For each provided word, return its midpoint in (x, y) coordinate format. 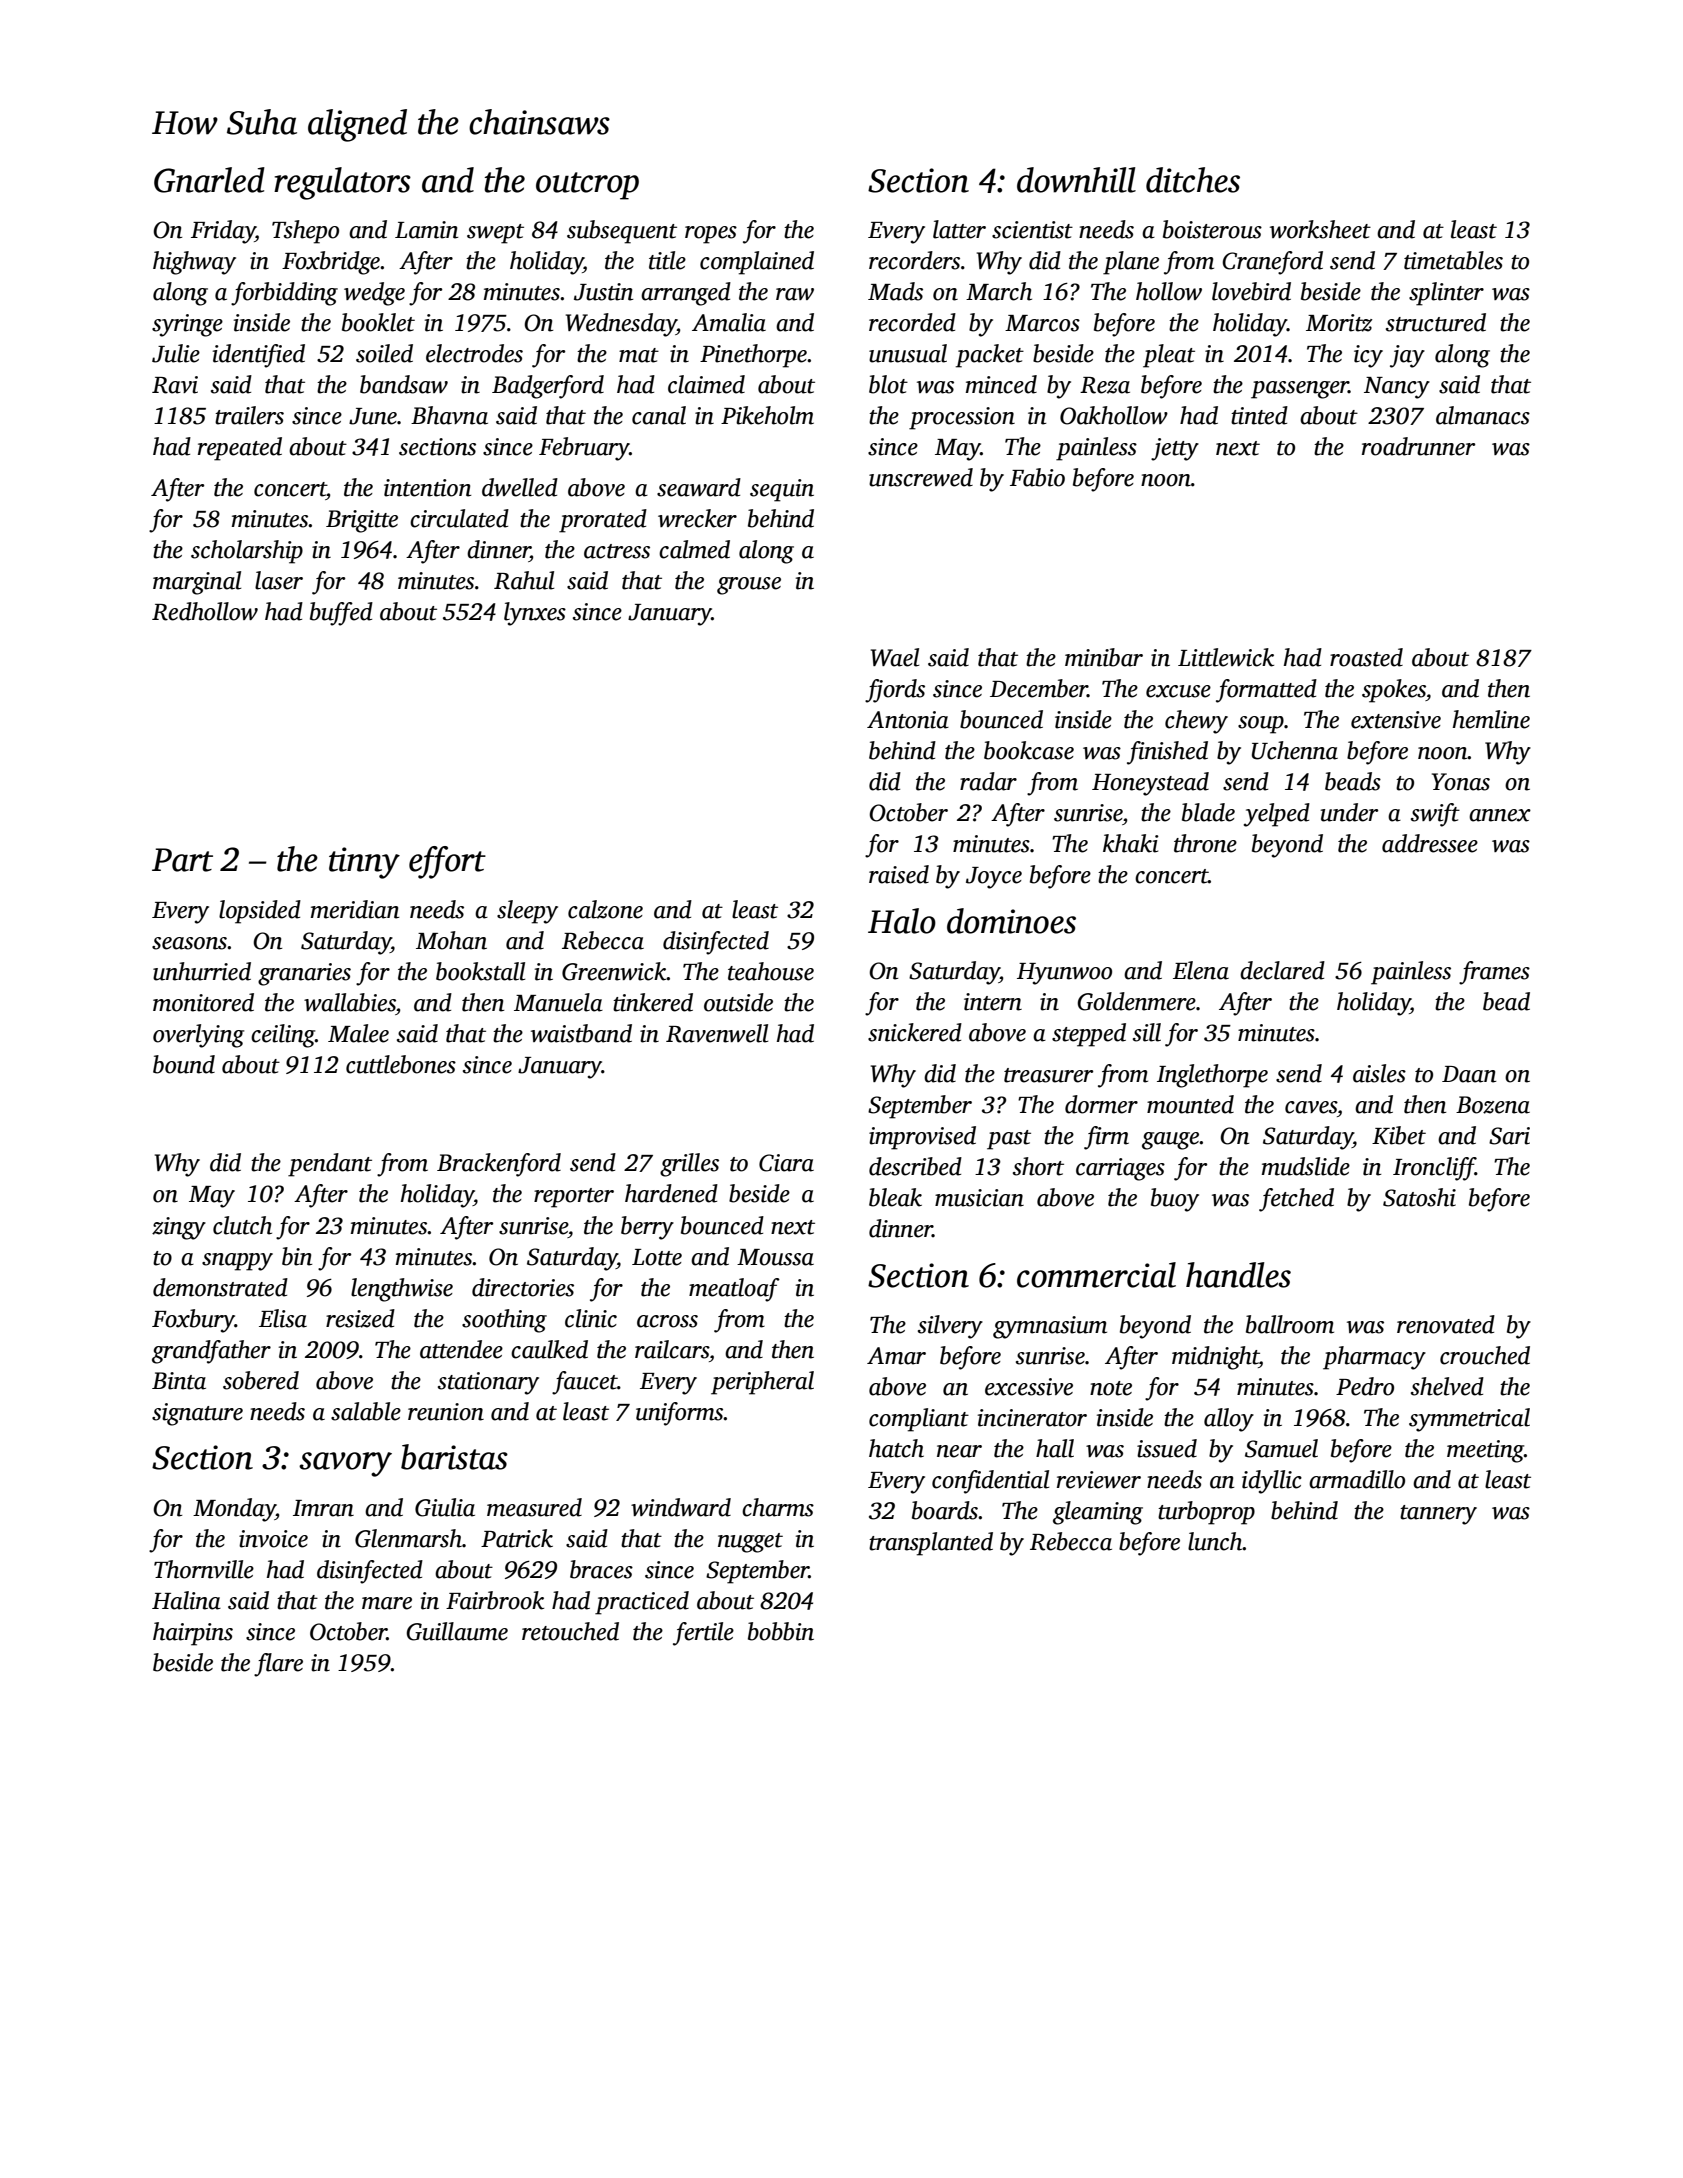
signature (197, 1414)
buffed (341, 614)
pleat (1169, 356)
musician (979, 1198)
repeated (240, 449)
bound (184, 1064)
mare (387, 1603)
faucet (585, 1383)
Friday (223, 232)
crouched (1485, 1355)
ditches (1193, 180)
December (1039, 688)
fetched (1296, 1200)
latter (959, 229)
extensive (1396, 720)
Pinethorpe (753, 356)
